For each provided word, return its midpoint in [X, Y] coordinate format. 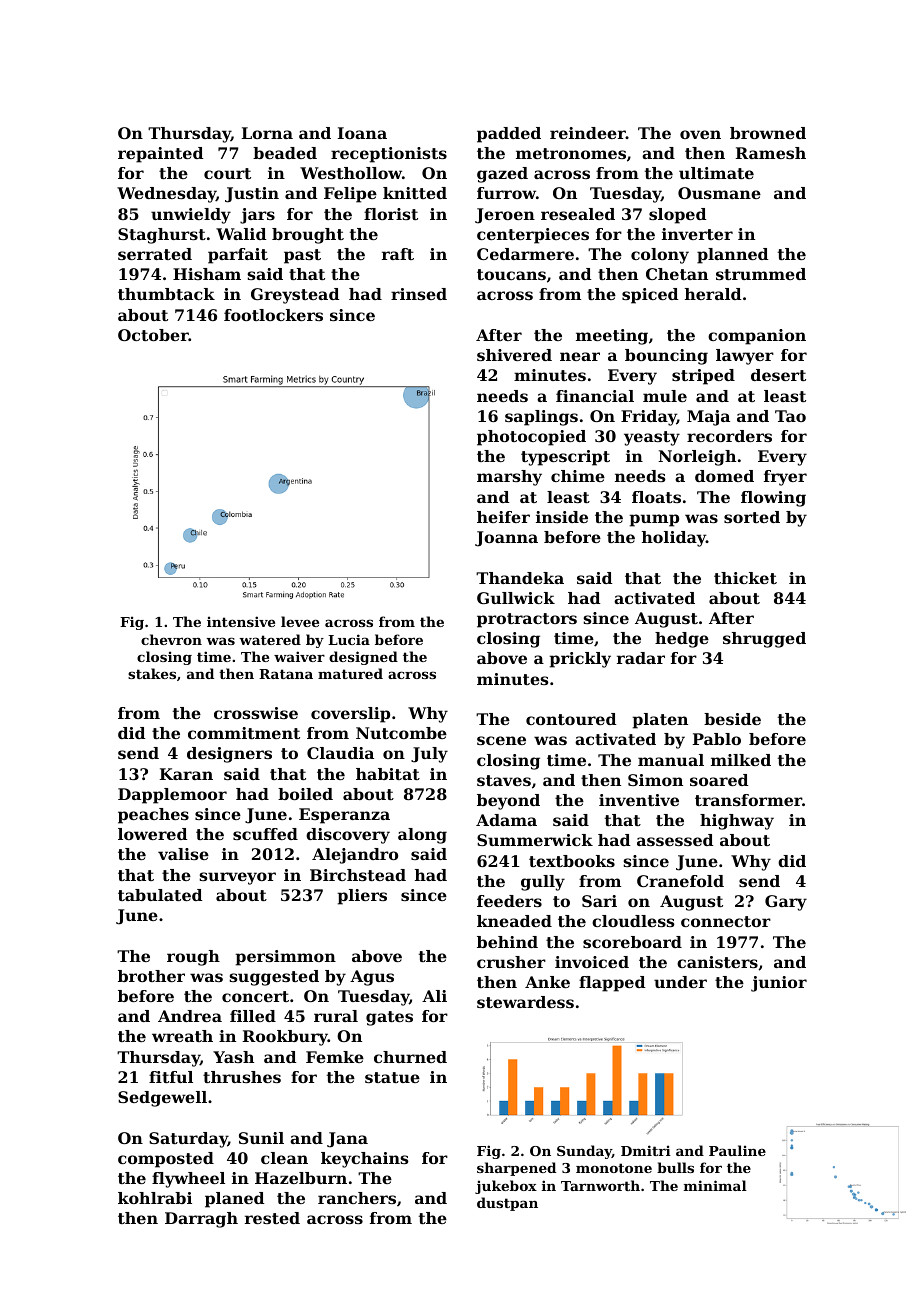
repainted [160, 155]
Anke [547, 982]
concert [255, 996]
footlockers [273, 315]
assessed [675, 840]
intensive [241, 621]
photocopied [531, 438]
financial [595, 396]
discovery [348, 836]
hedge [682, 640]
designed [363, 658]
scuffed [265, 834]
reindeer [588, 133]
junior [779, 984]
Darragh [201, 1220]
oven [700, 134]
